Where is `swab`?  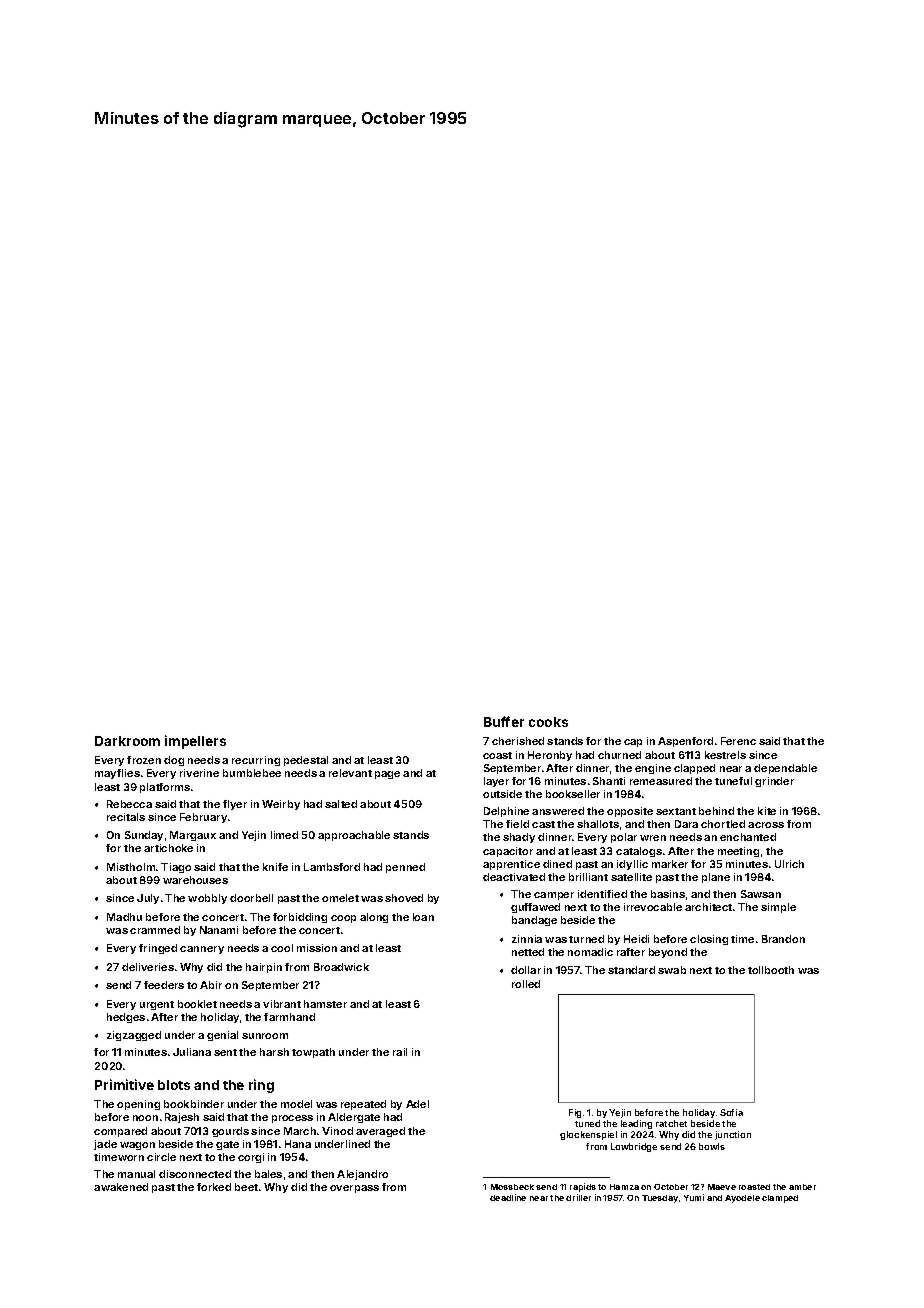 swab is located at coordinates (672, 970).
